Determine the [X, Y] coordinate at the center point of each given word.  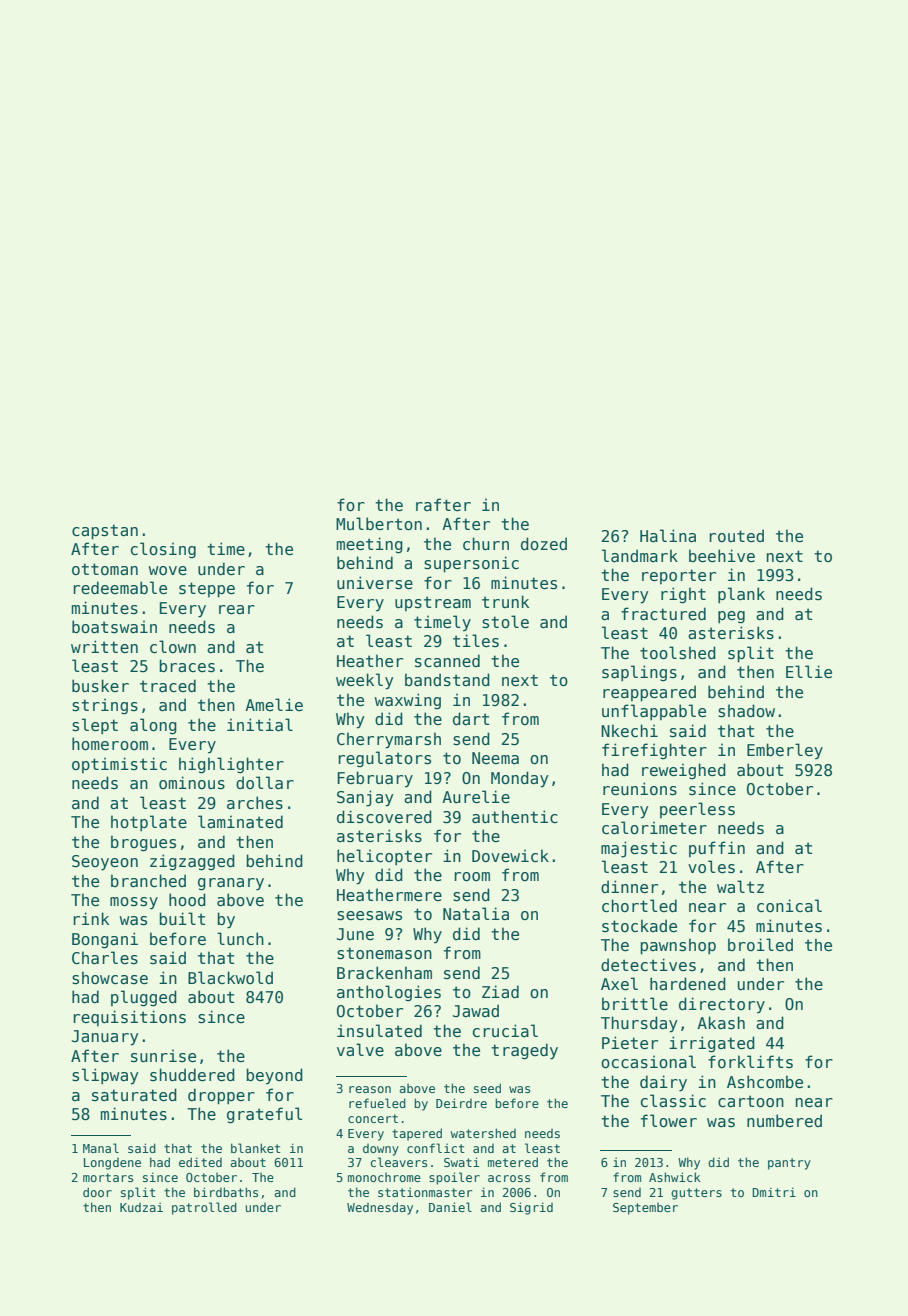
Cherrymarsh [389, 740]
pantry [789, 1164]
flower [669, 1121]
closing [163, 550]
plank [741, 595]
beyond [274, 1076]
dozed [544, 544]
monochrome [384, 1177]
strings [105, 706]
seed [487, 1088]
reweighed [684, 771]
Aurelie [476, 797]
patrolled [204, 1208]
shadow [746, 711]
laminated [240, 821]
